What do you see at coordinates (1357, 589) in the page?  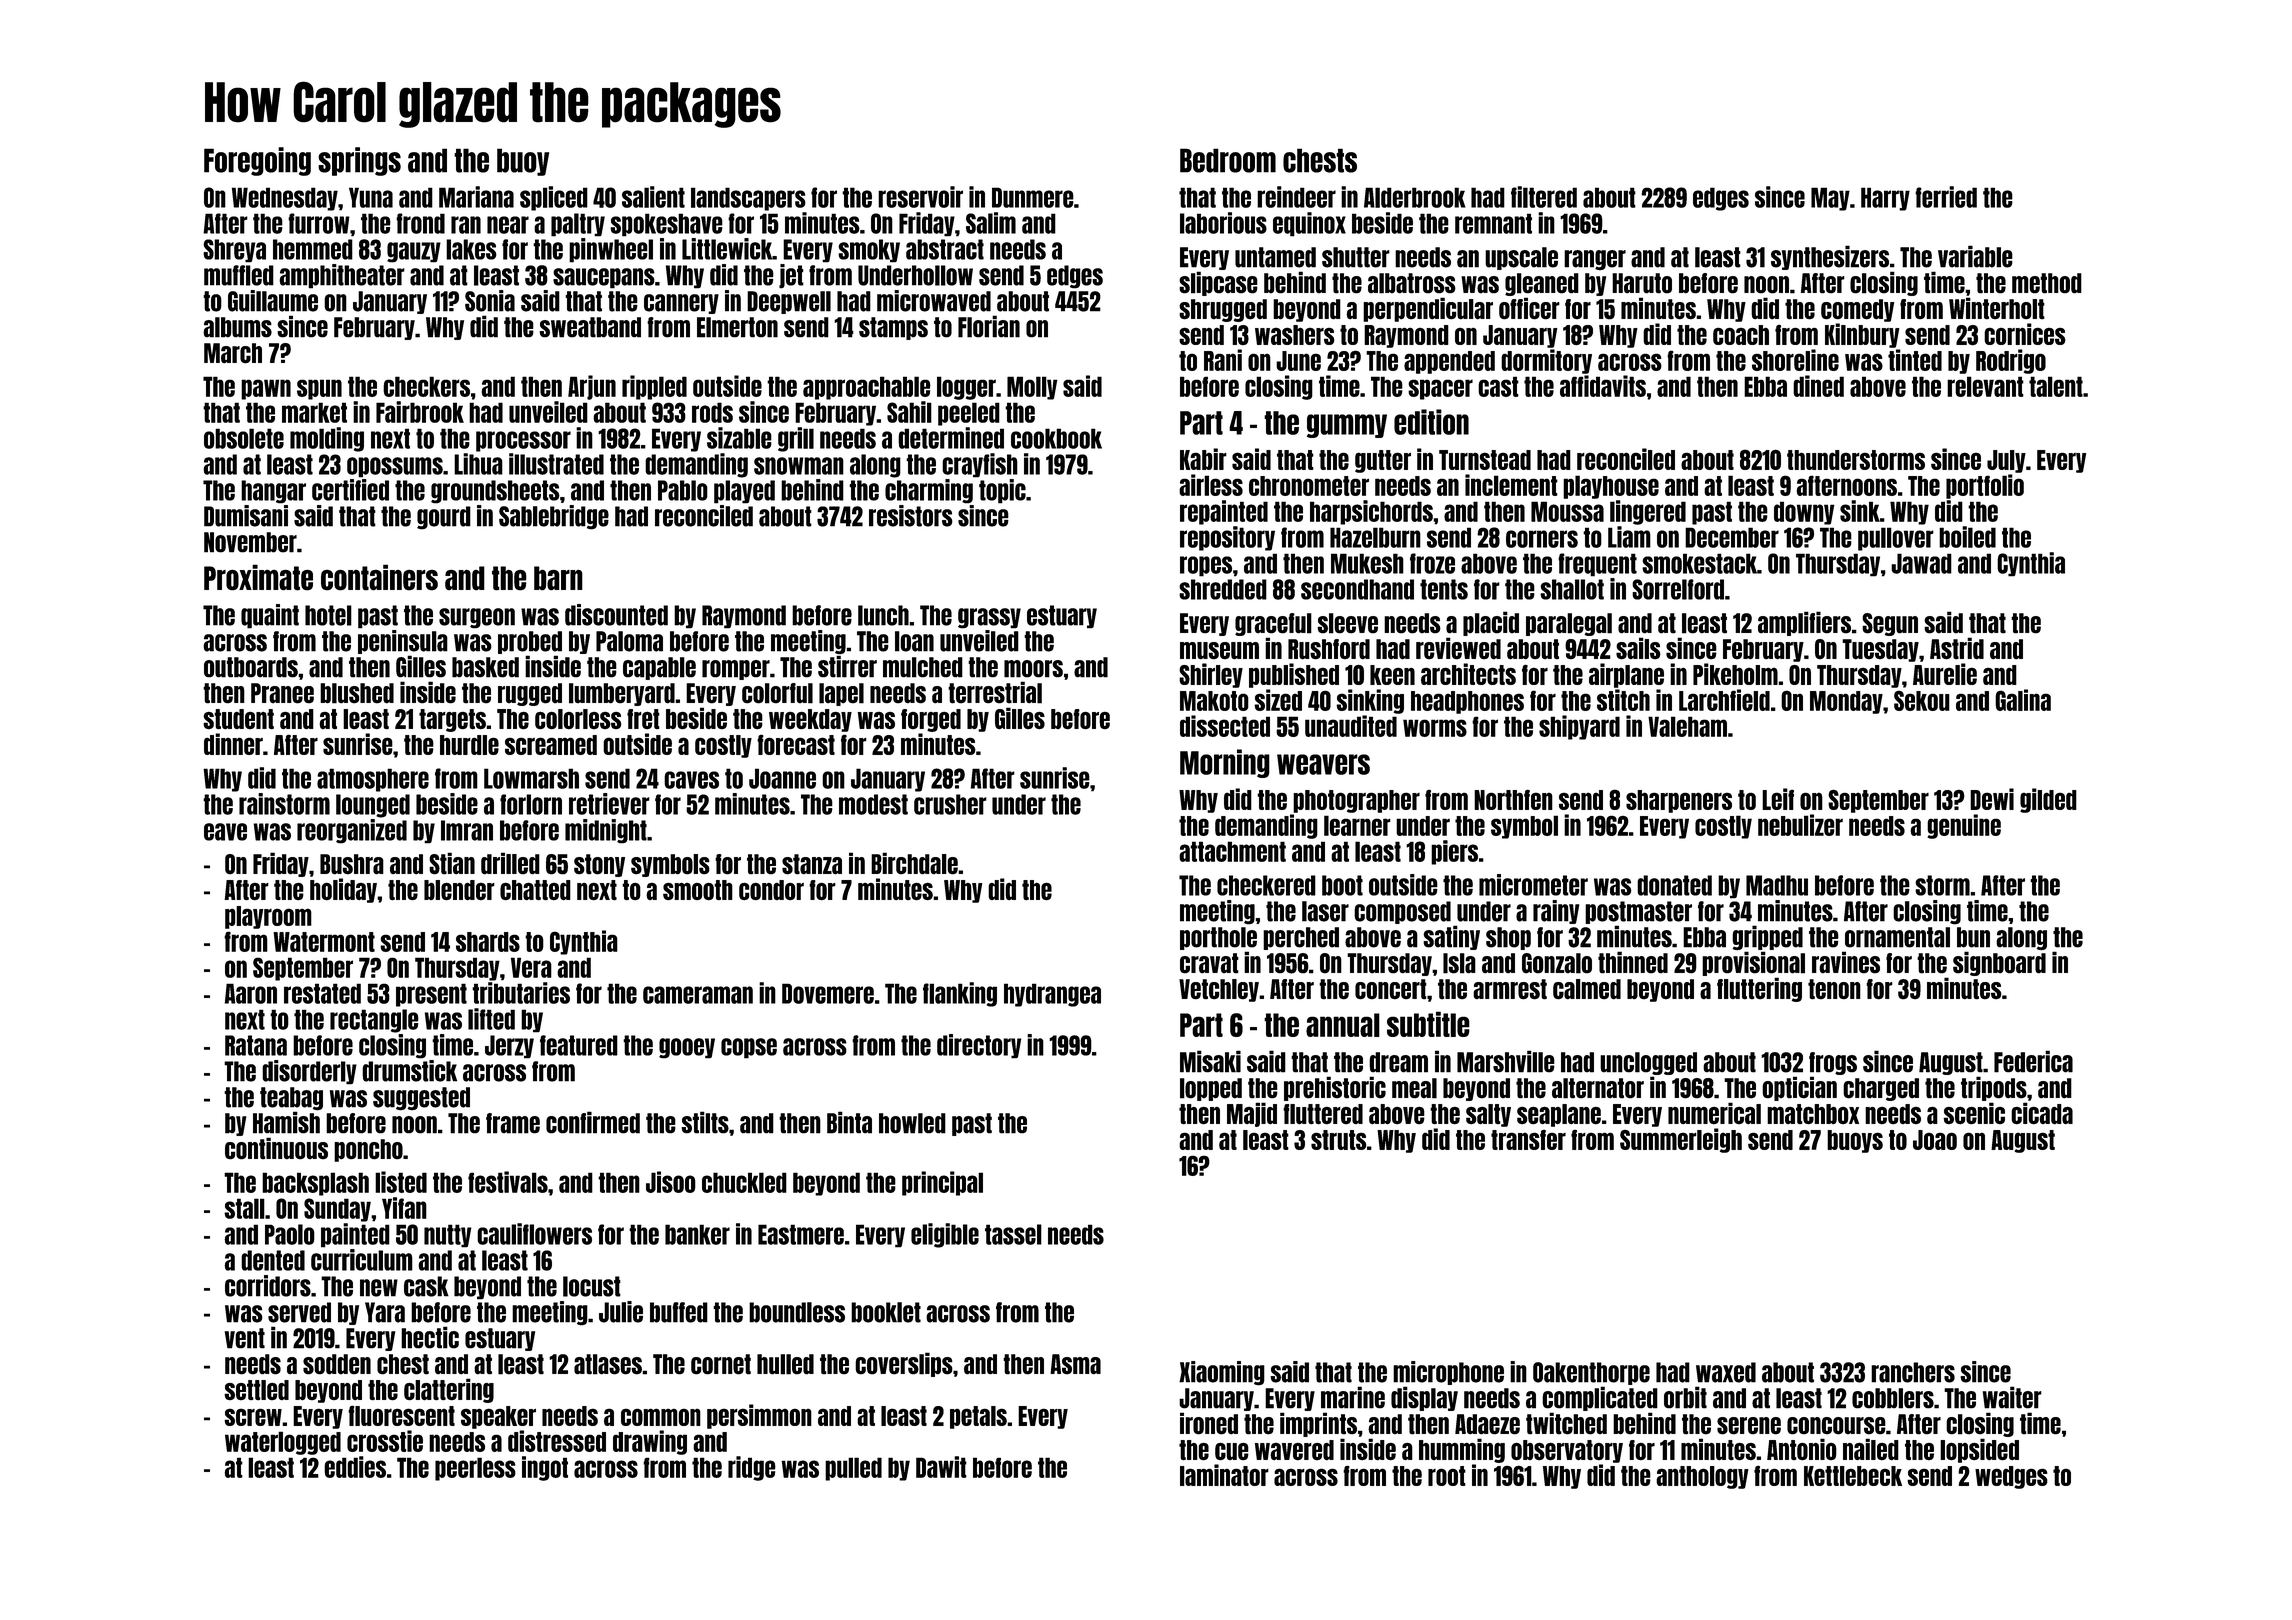 I see `secondhand` at bounding box center [1357, 589].
